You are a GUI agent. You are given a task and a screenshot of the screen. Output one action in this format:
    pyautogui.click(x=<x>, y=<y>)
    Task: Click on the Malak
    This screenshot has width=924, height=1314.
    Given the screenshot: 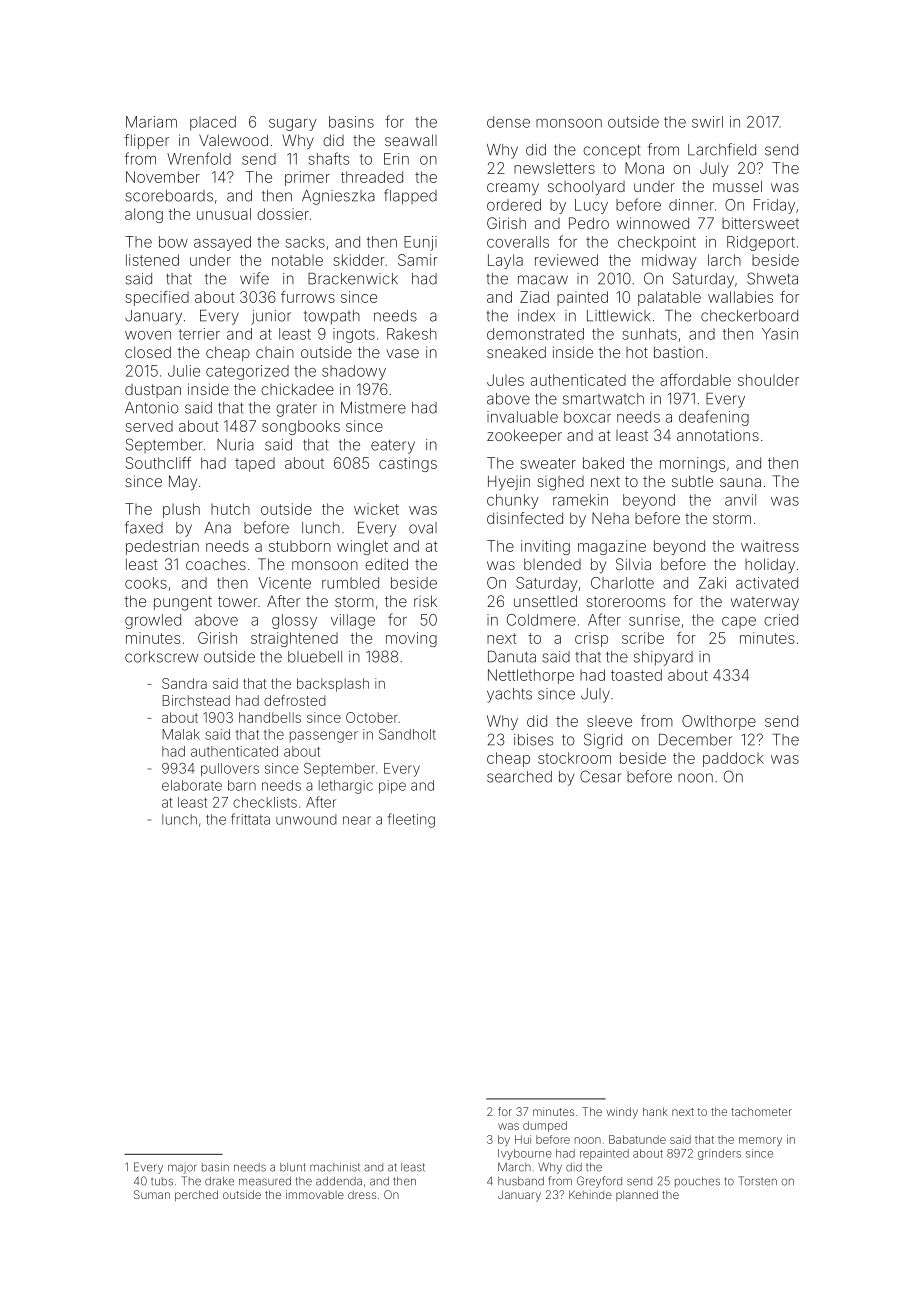 What is the action you would take?
    pyautogui.click(x=181, y=734)
